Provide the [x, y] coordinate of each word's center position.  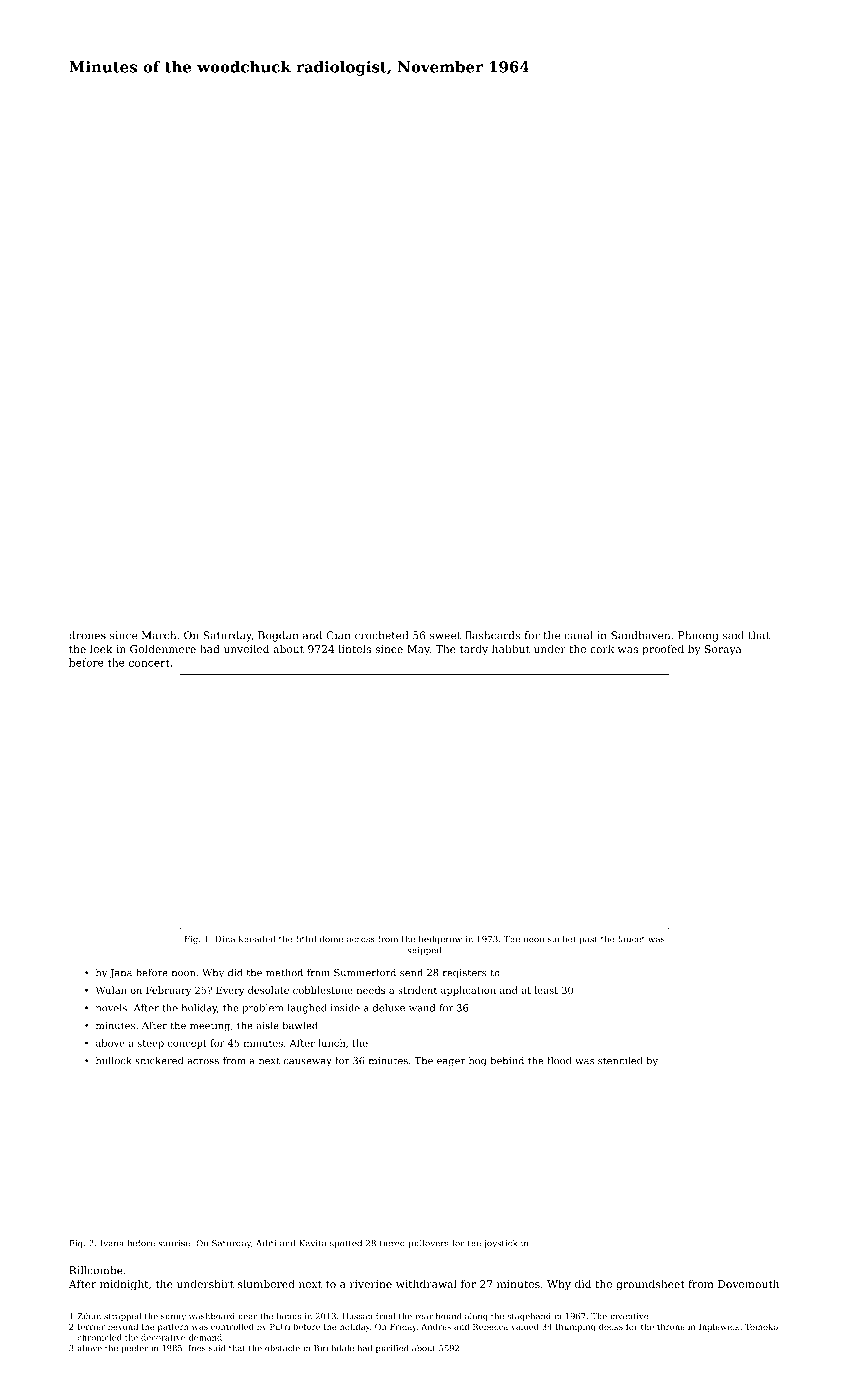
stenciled [620, 1060]
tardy [474, 650]
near [248, 1317]
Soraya [723, 650]
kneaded [257, 939]
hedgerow [440, 939]
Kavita [312, 1243]
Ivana [112, 1243]
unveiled [246, 649]
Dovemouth [748, 1284]
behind [507, 1060]
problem [262, 1009]
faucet [631, 939]
